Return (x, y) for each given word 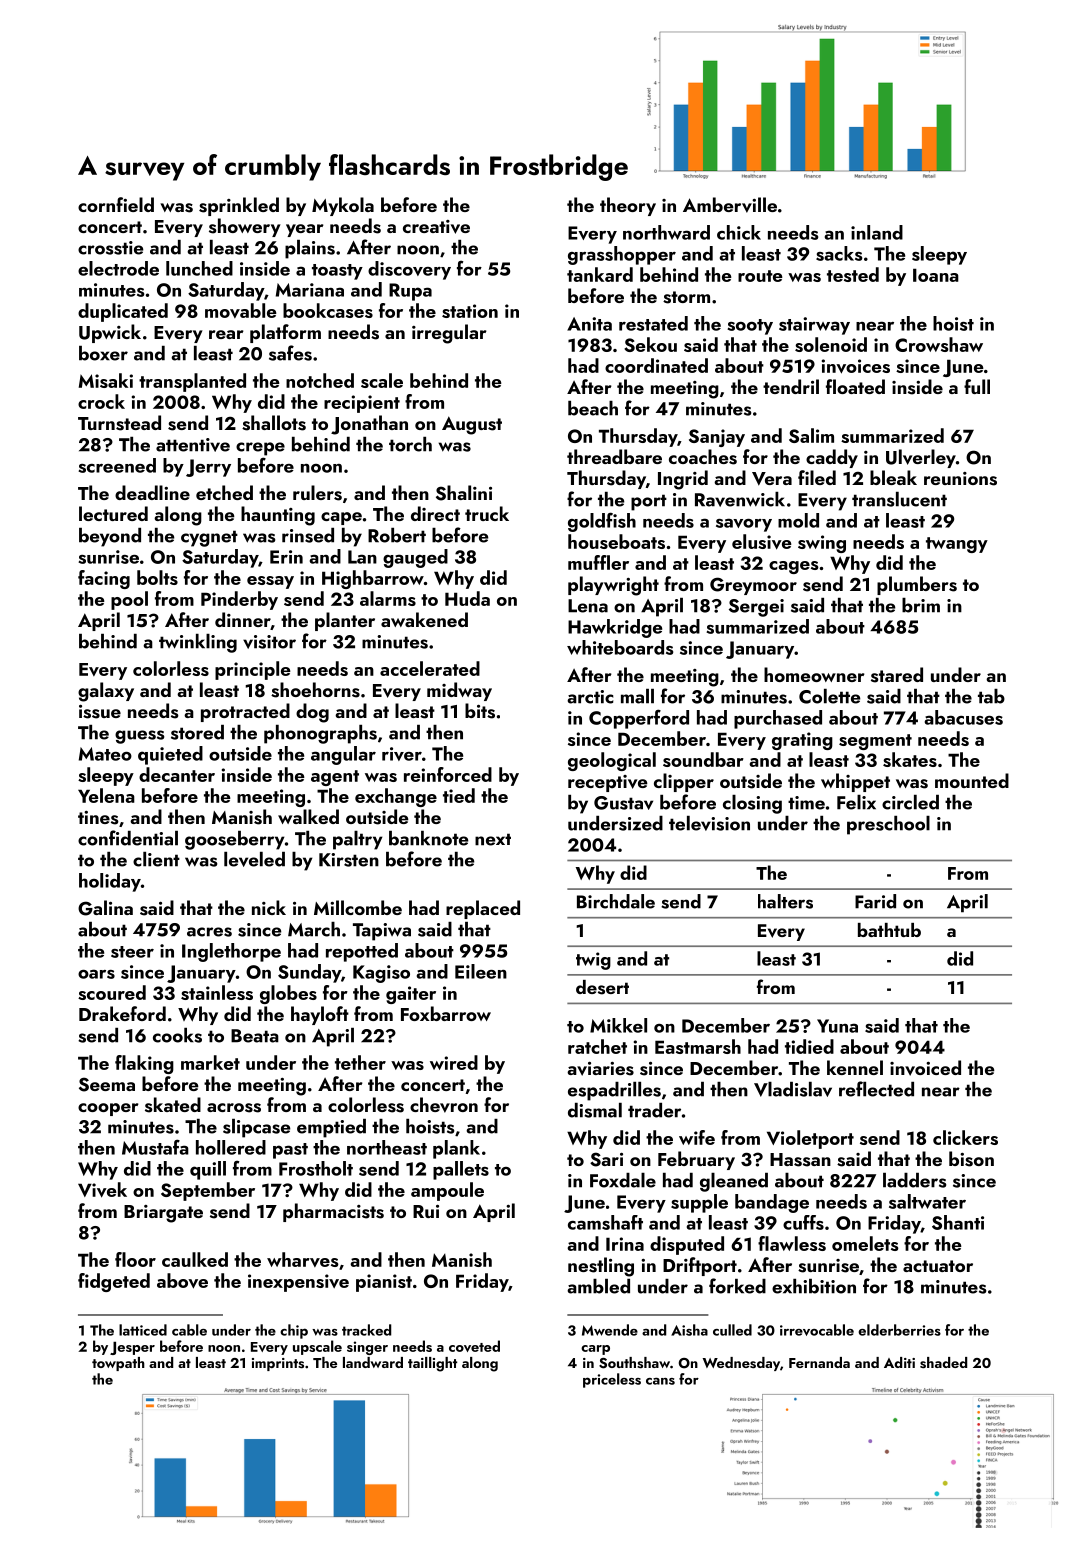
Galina (105, 908)
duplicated (123, 312)
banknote (428, 838)
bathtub (889, 930)
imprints (278, 1364)
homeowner (814, 674)
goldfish (602, 522)
